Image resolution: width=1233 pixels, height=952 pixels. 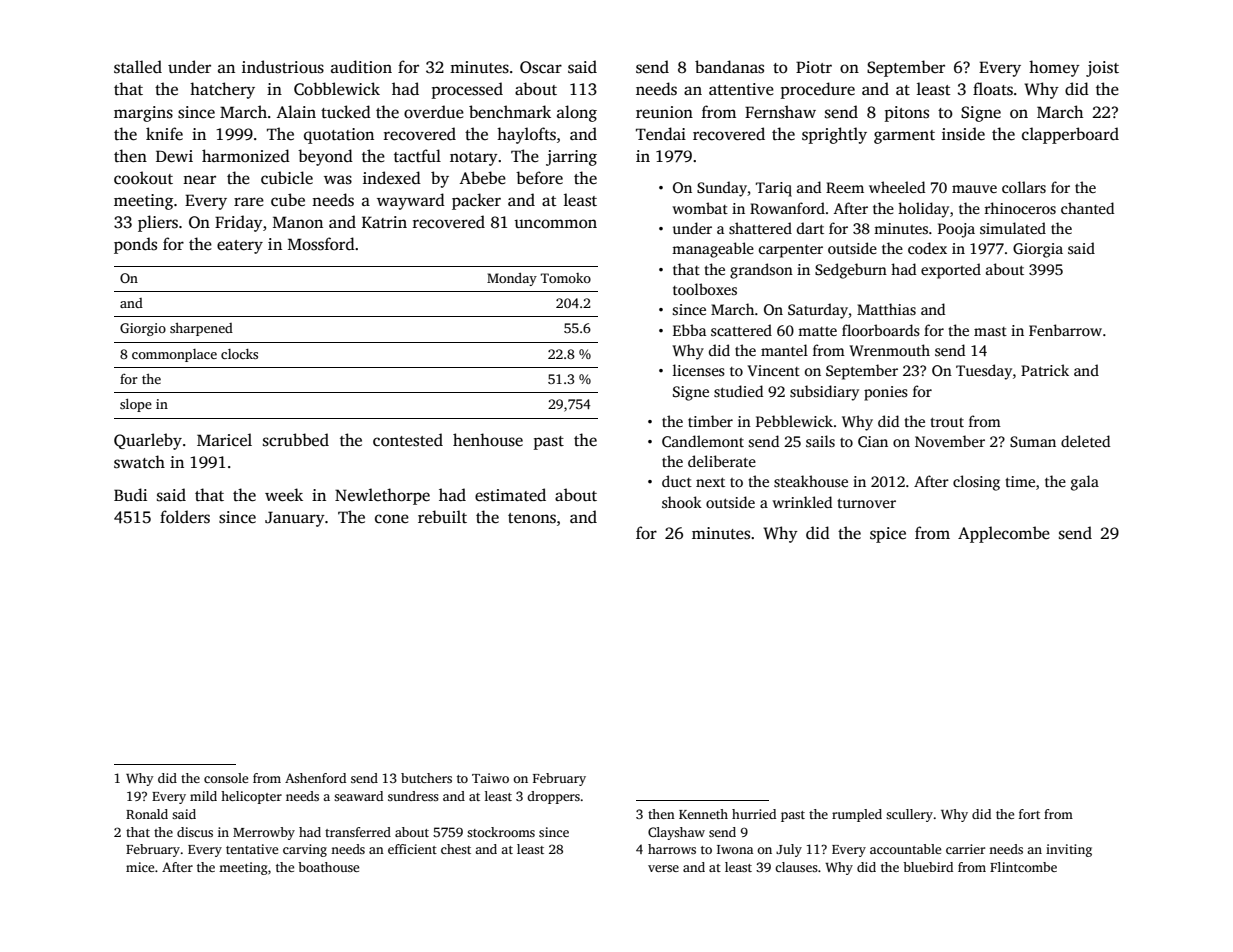 I want to click on shook, so click(x=682, y=502).
